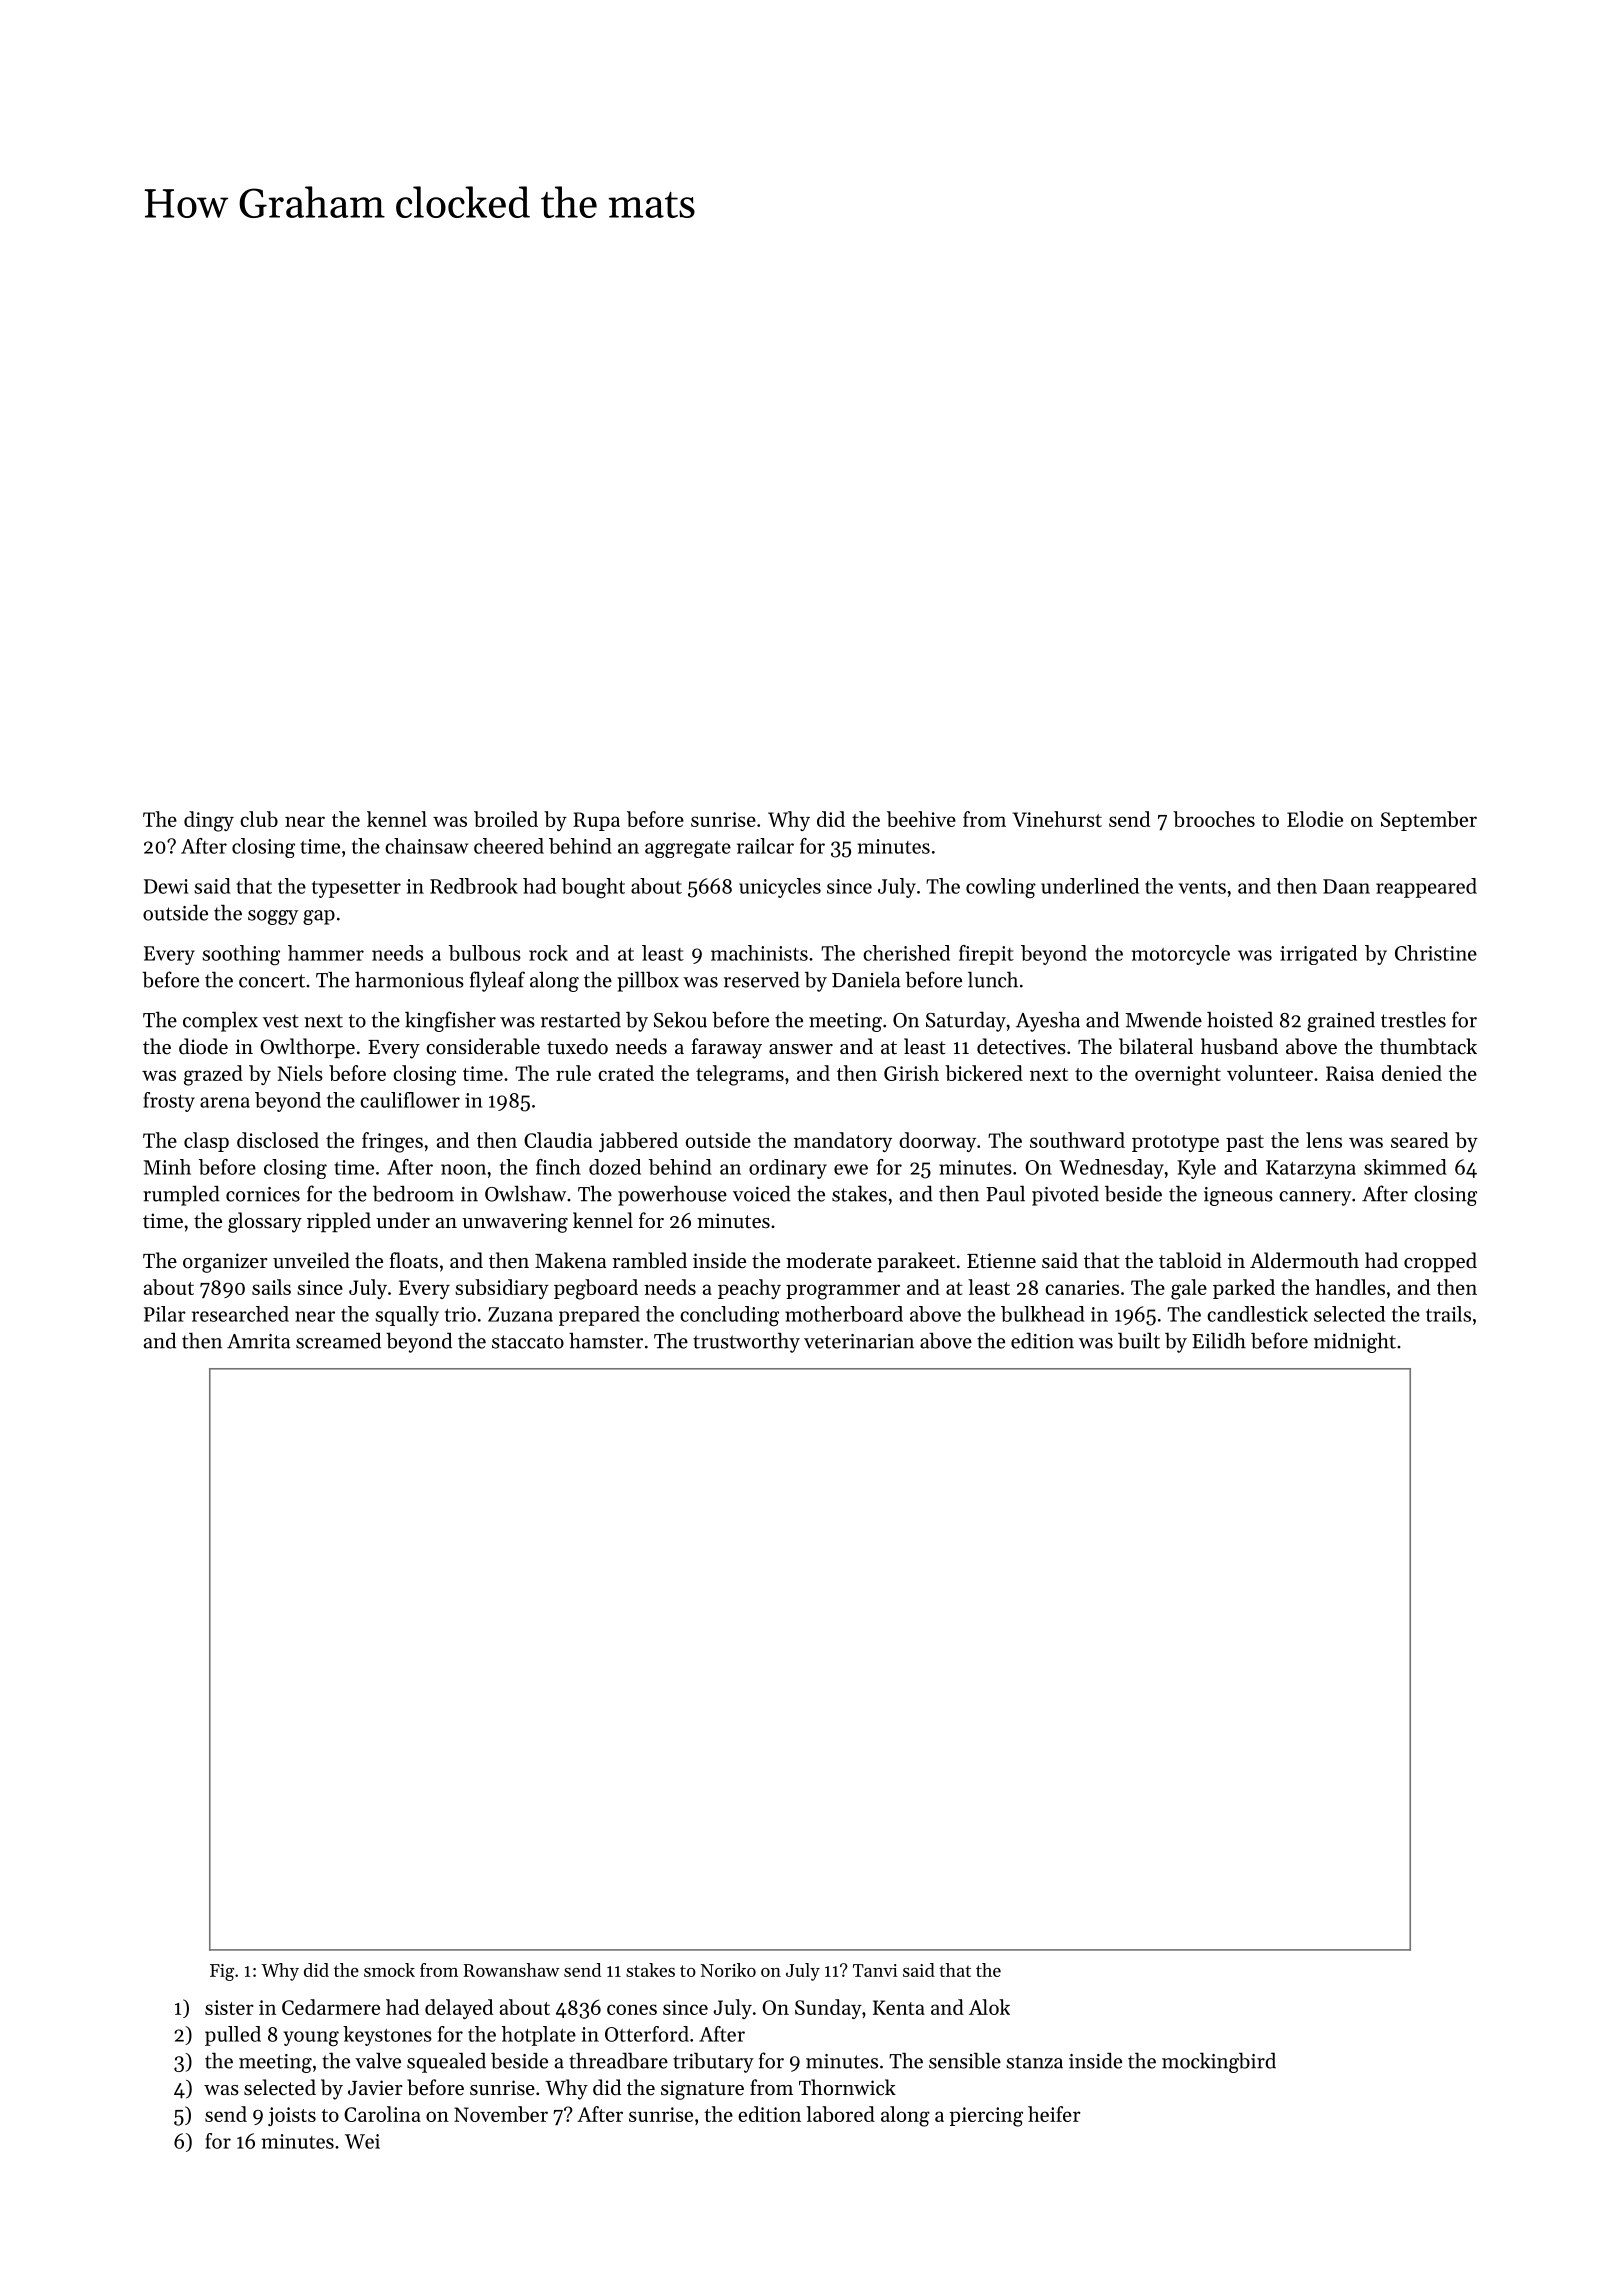  Describe the element at coordinates (426, 846) in the screenshot. I see `chainsaw` at that location.
